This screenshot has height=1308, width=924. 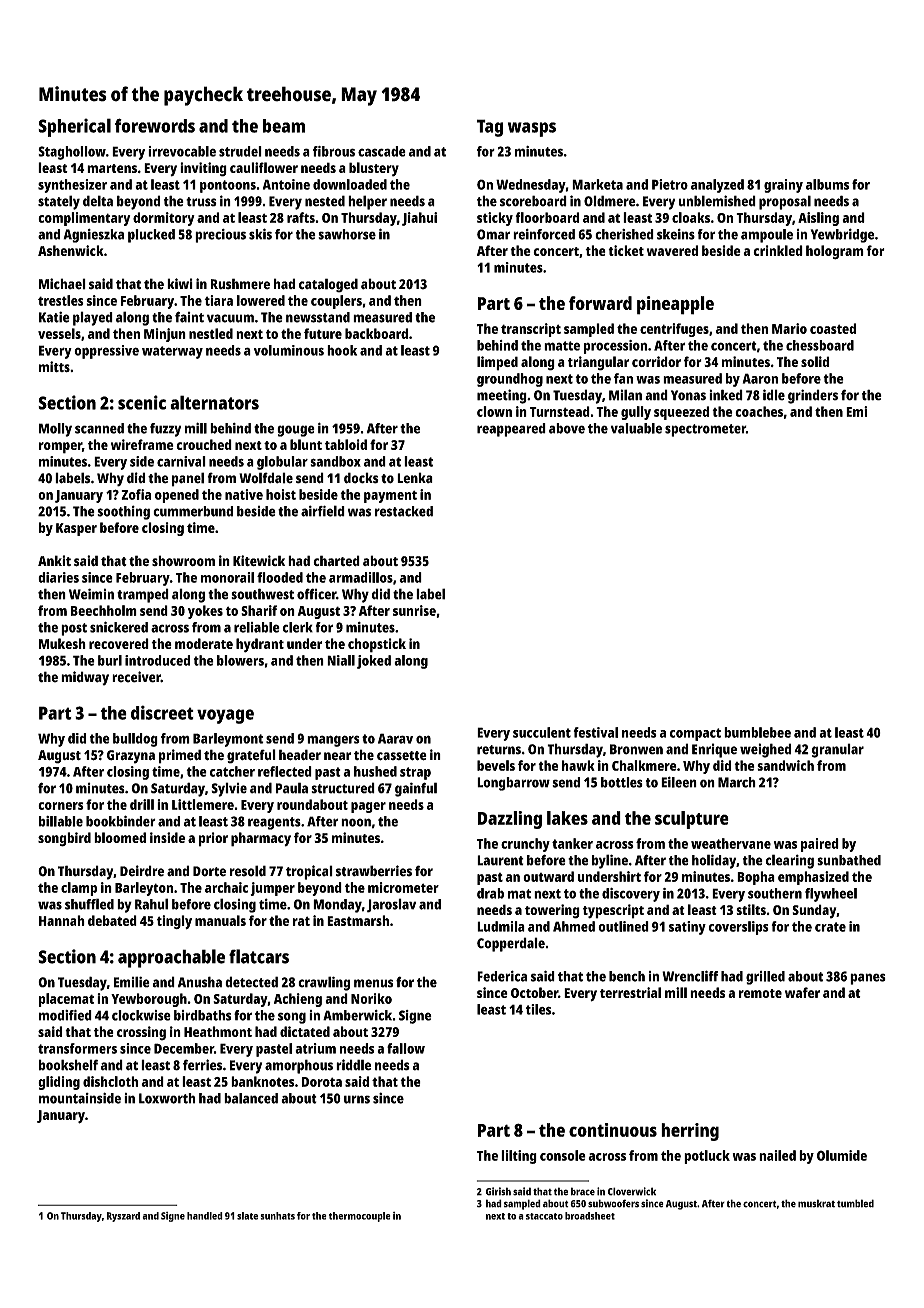 What do you see at coordinates (692, 820) in the screenshot?
I see `sculpture` at bounding box center [692, 820].
